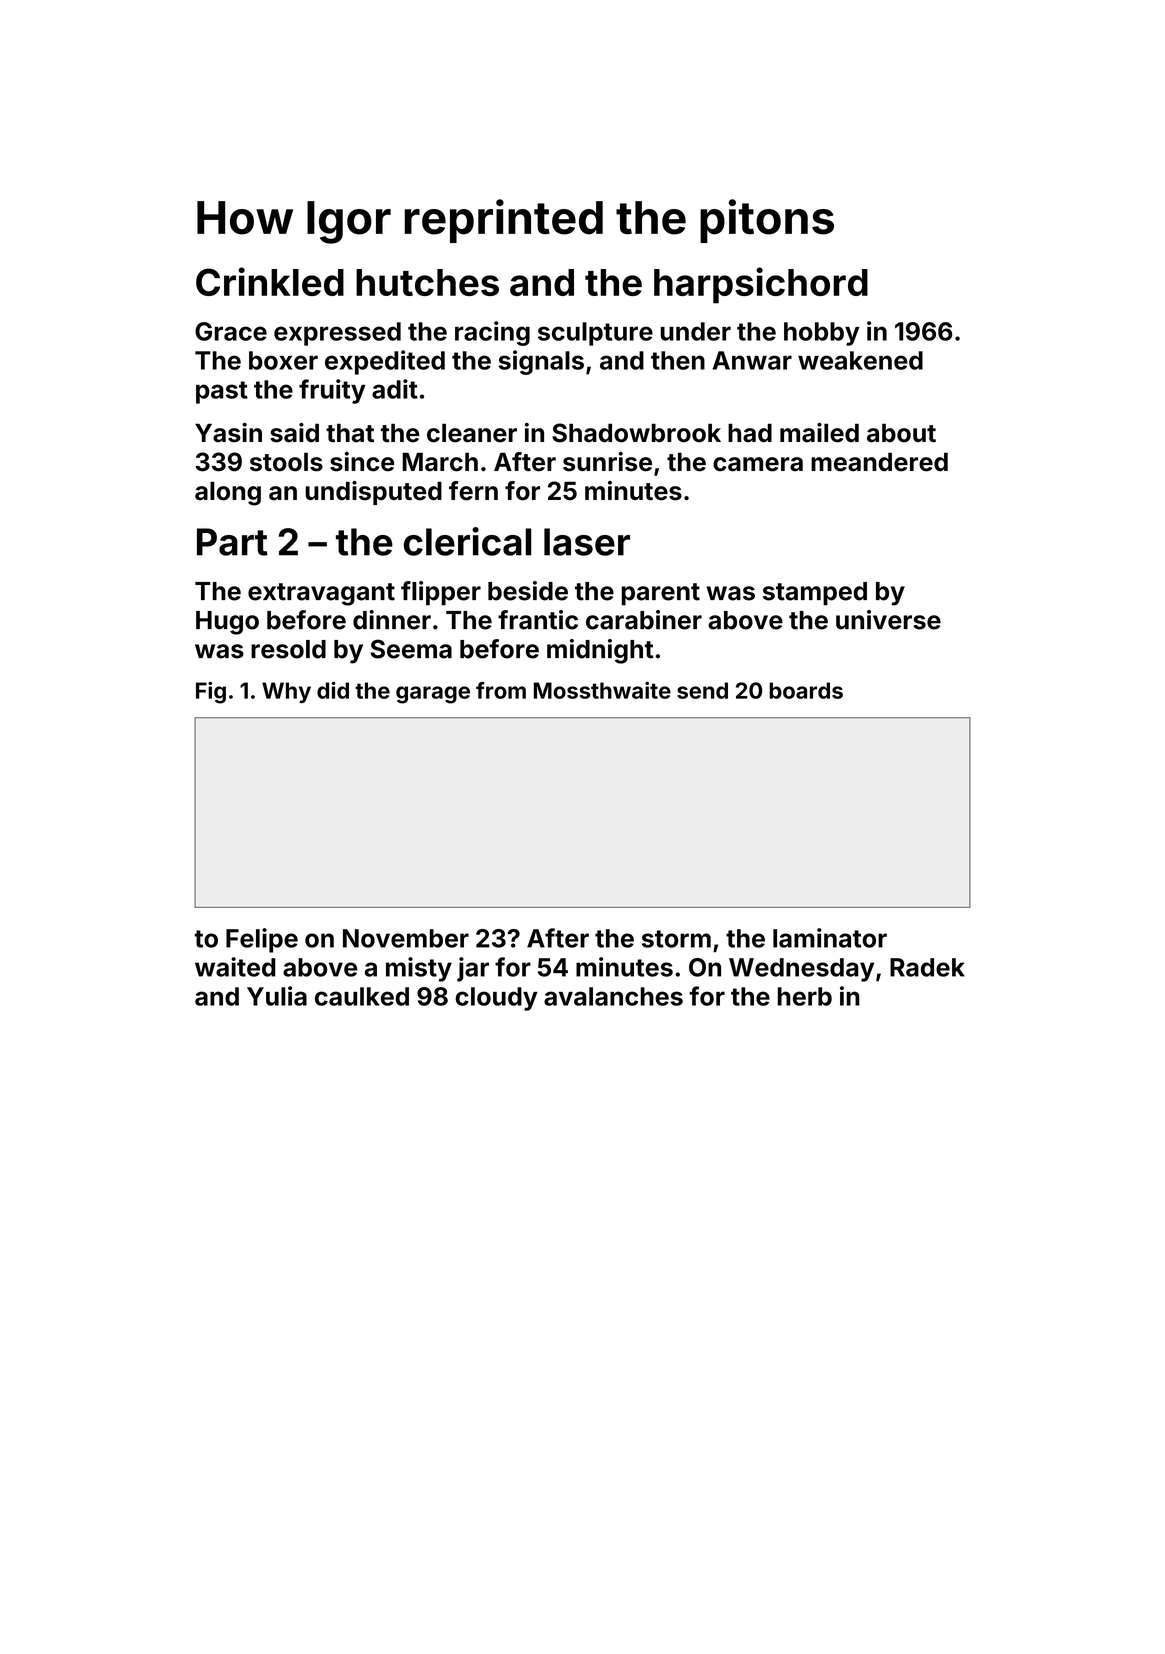 The width and height of the screenshot is (1165, 1654). I want to click on meandered, so click(879, 462).
